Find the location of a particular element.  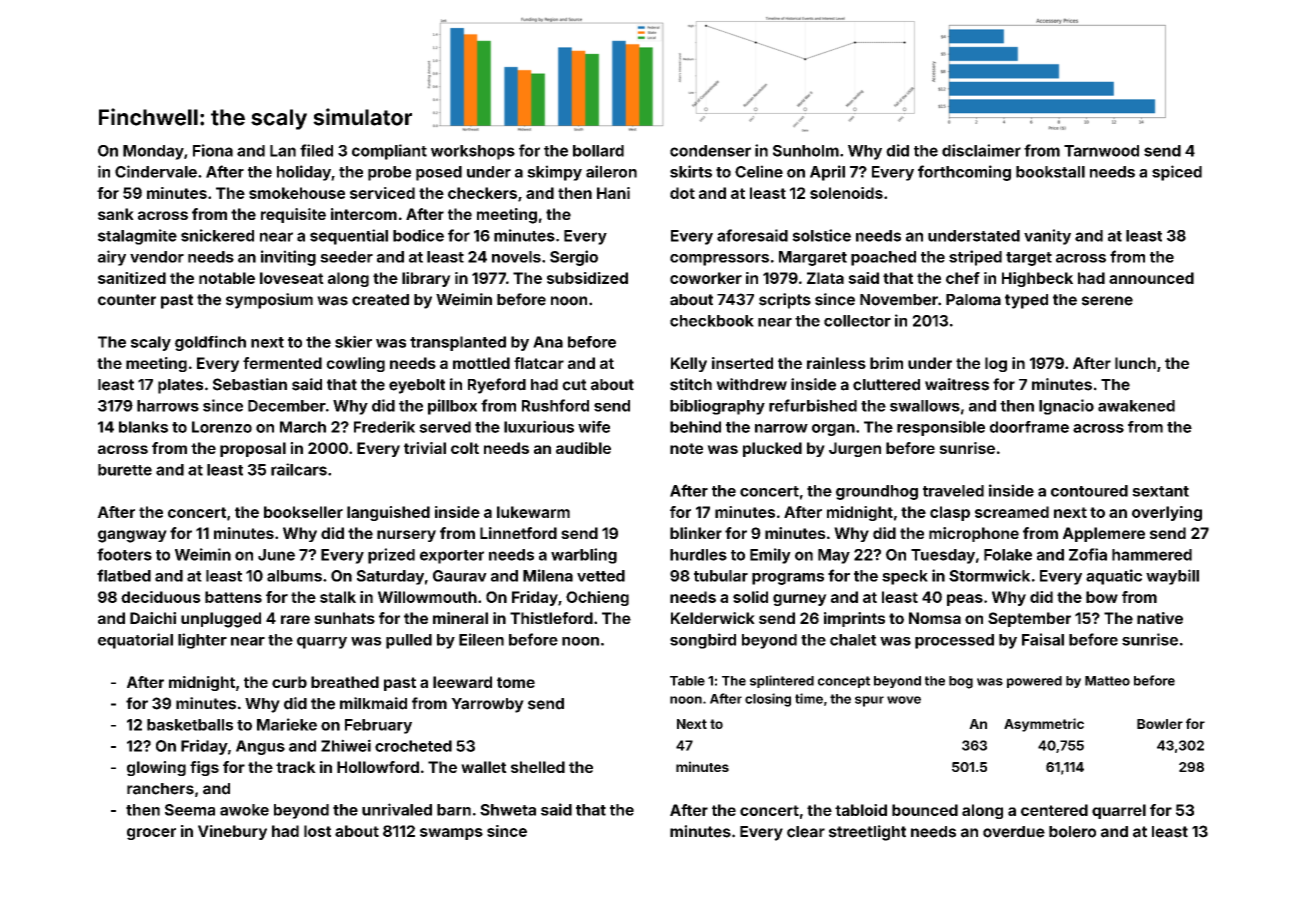

closing is located at coordinates (768, 700).
